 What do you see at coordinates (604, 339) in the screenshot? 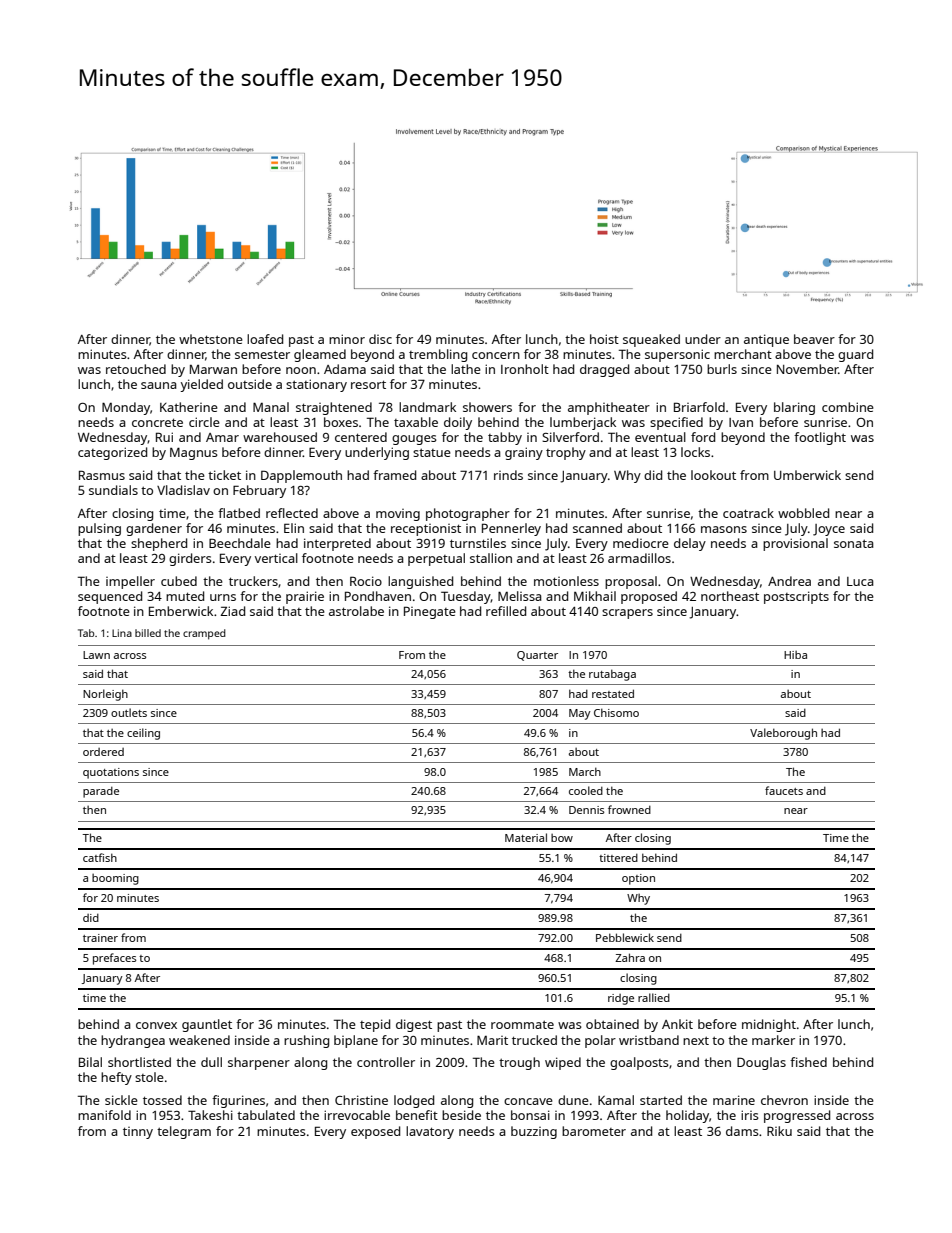
I see `hoist` at bounding box center [604, 339].
